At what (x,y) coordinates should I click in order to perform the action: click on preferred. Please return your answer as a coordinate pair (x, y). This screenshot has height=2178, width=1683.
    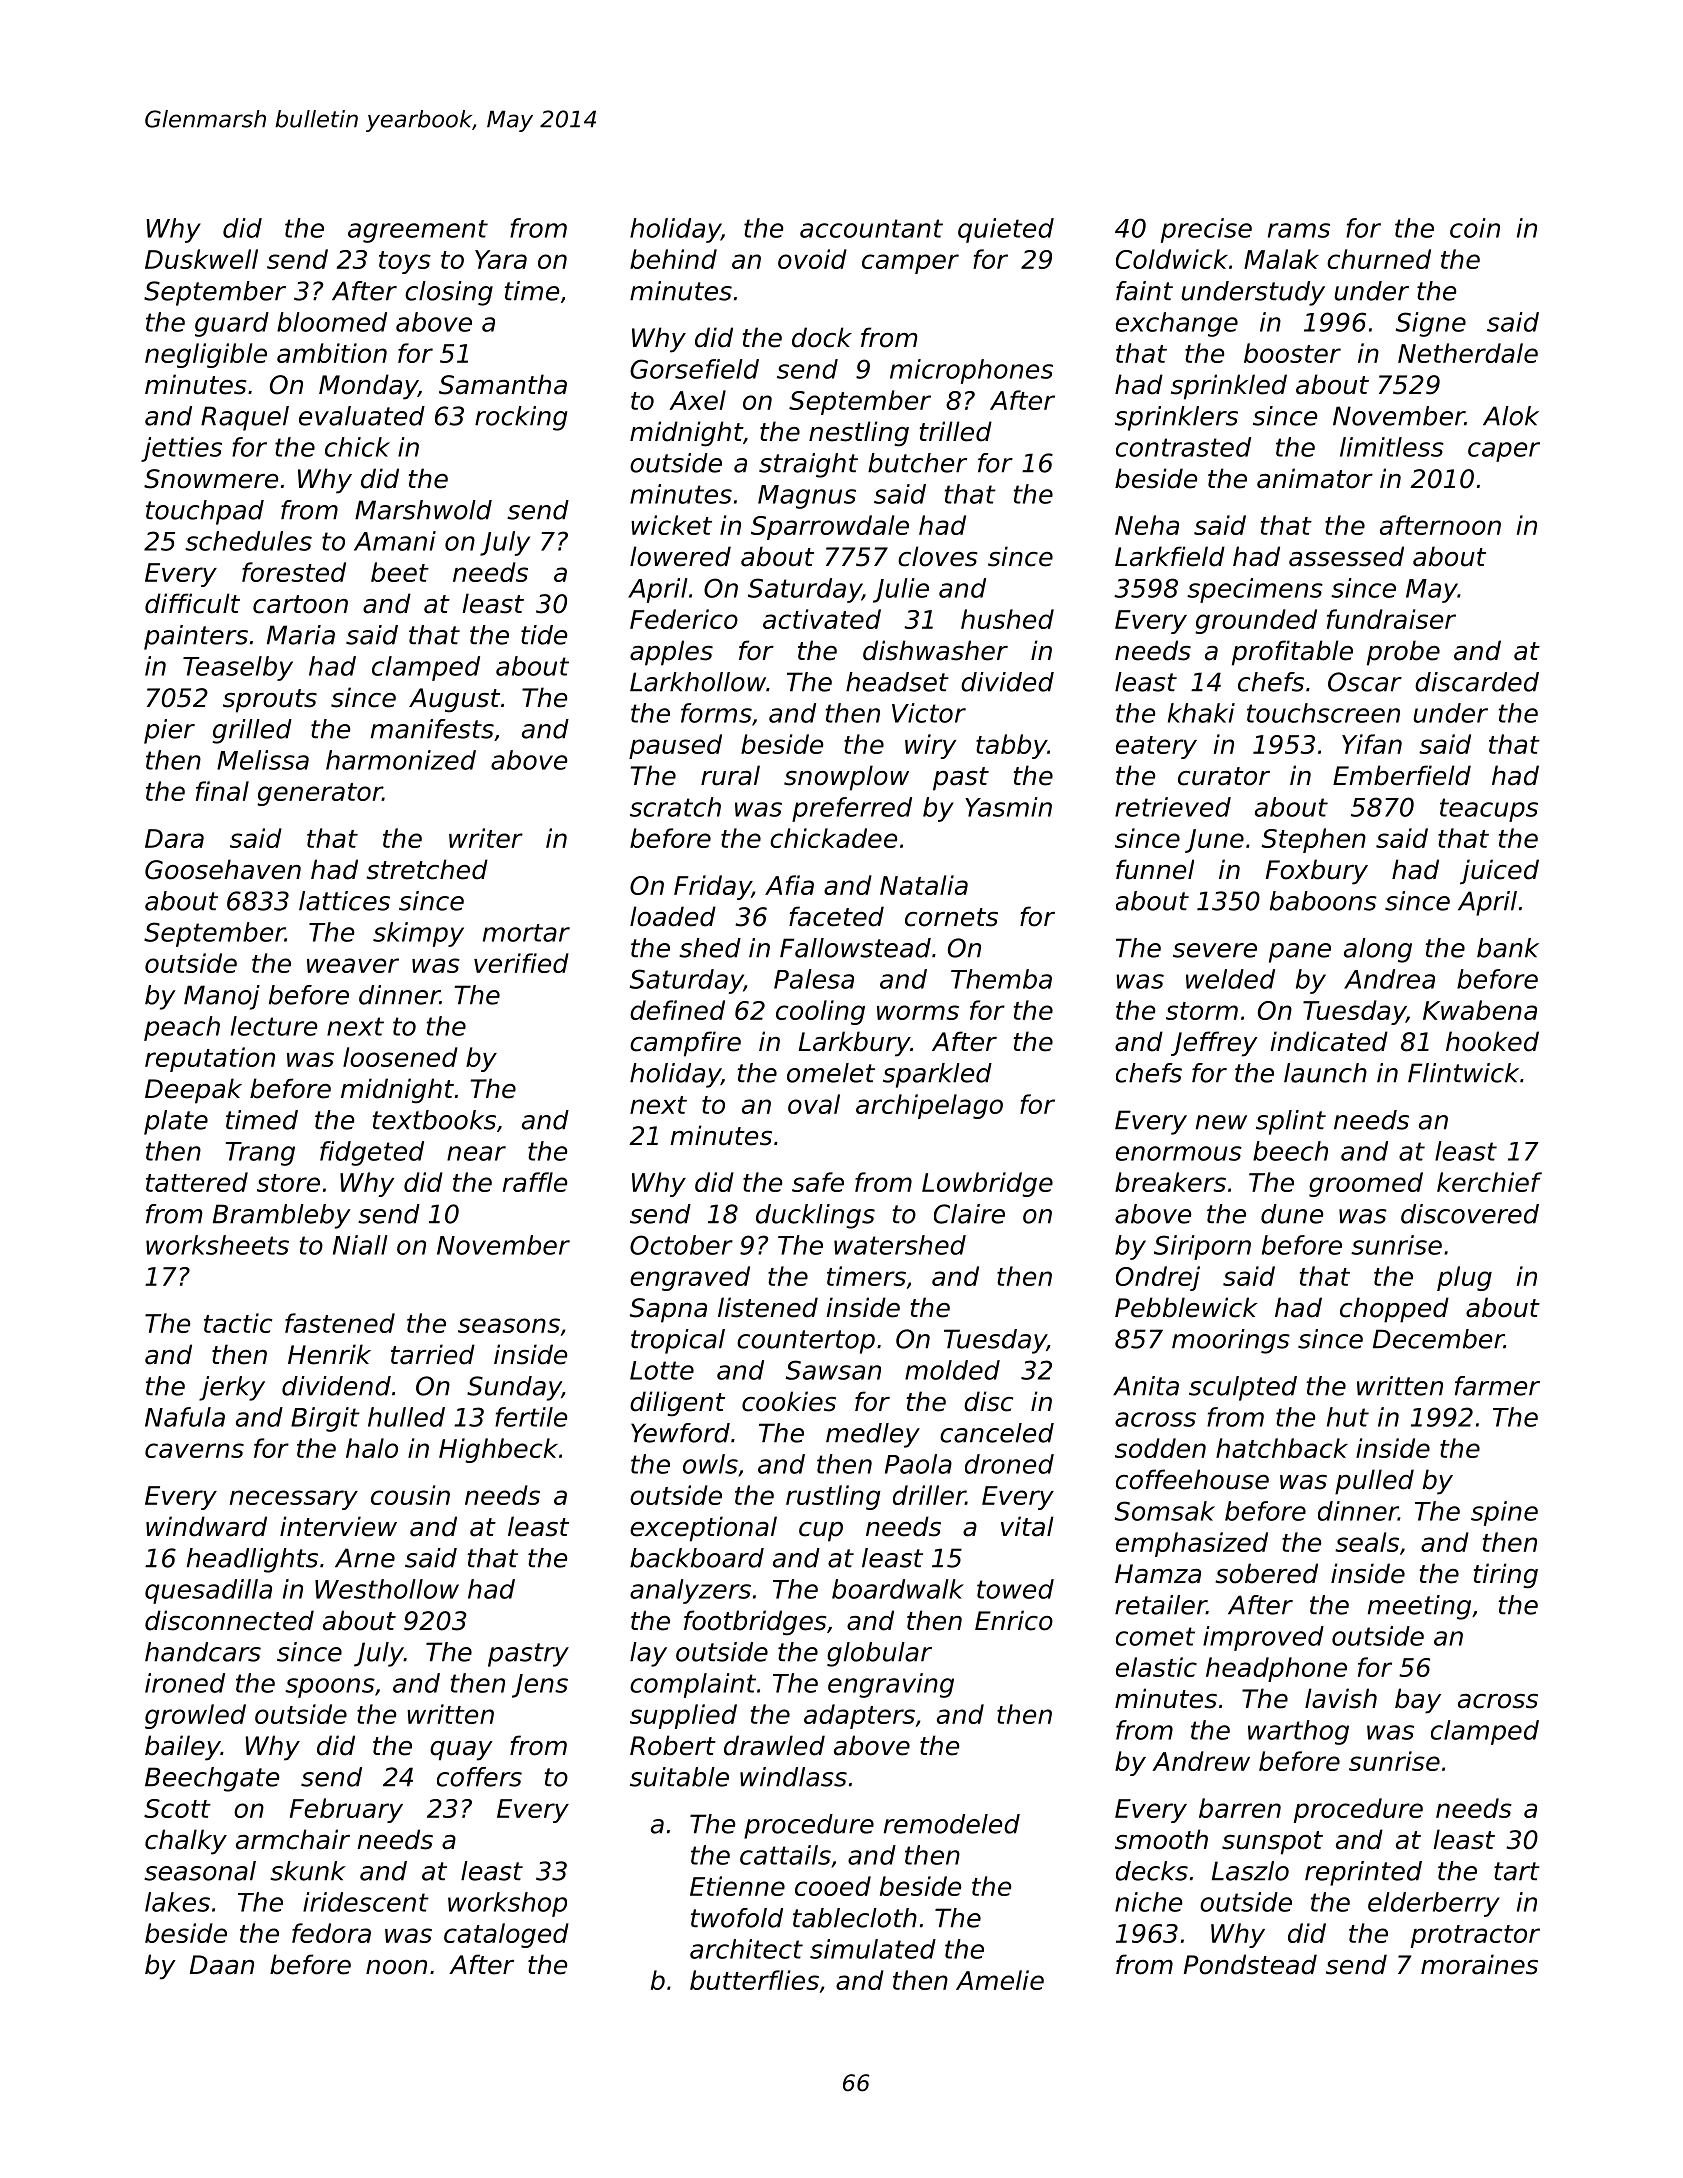
    Looking at the image, I should click on (852, 809).
